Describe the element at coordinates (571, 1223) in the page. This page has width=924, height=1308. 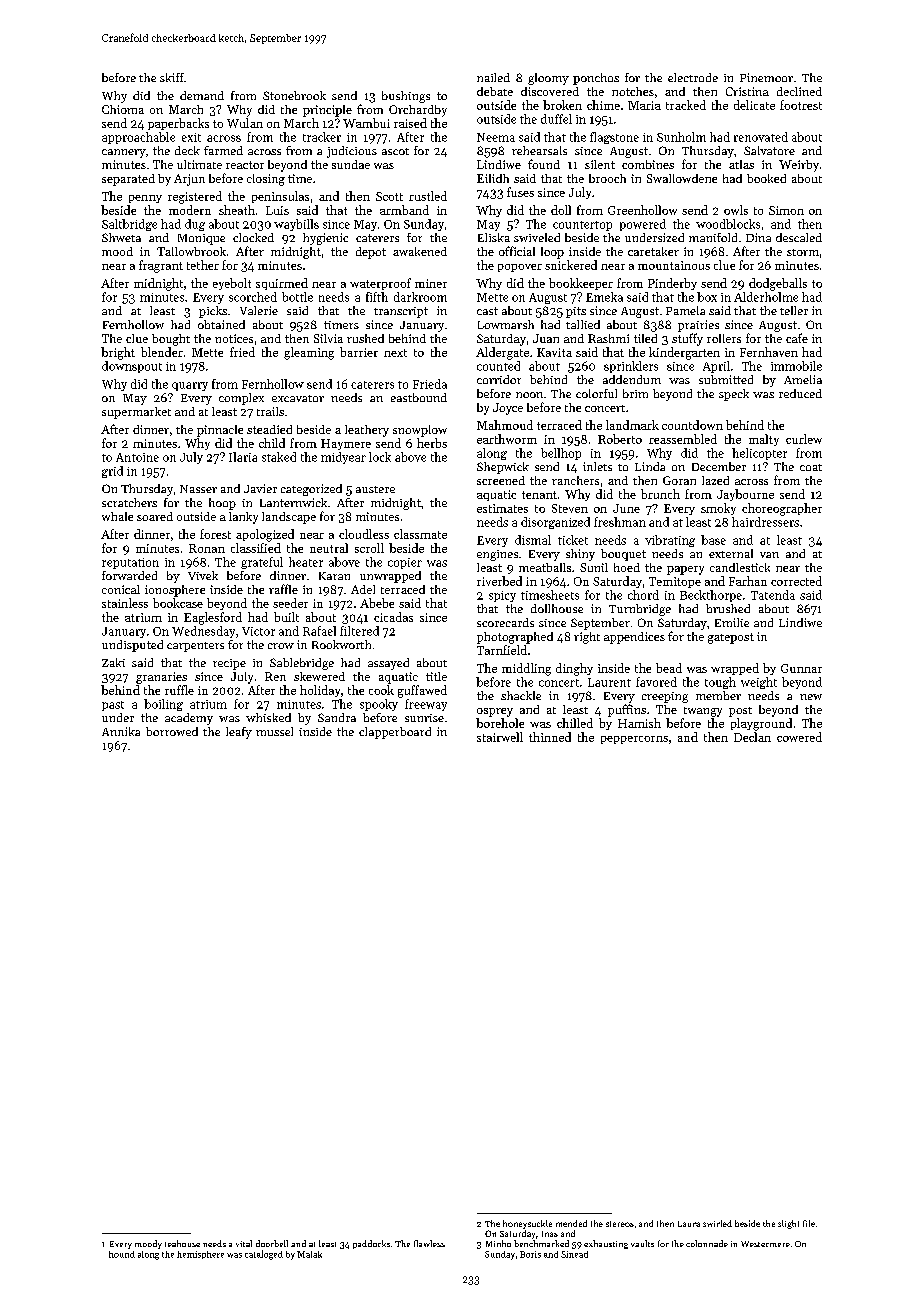
I see `mended` at that location.
